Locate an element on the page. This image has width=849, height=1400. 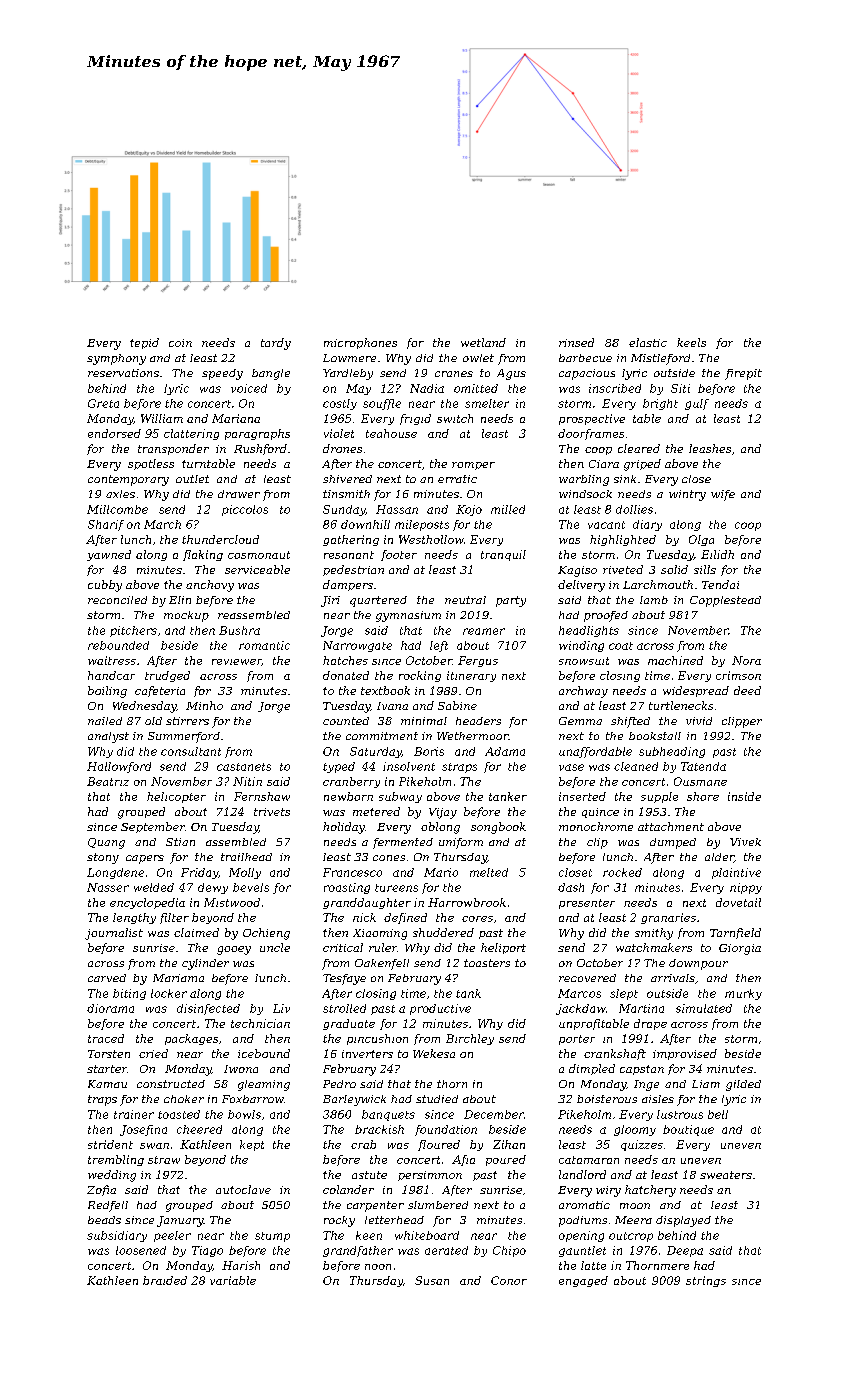
Greta is located at coordinates (103, 403).
